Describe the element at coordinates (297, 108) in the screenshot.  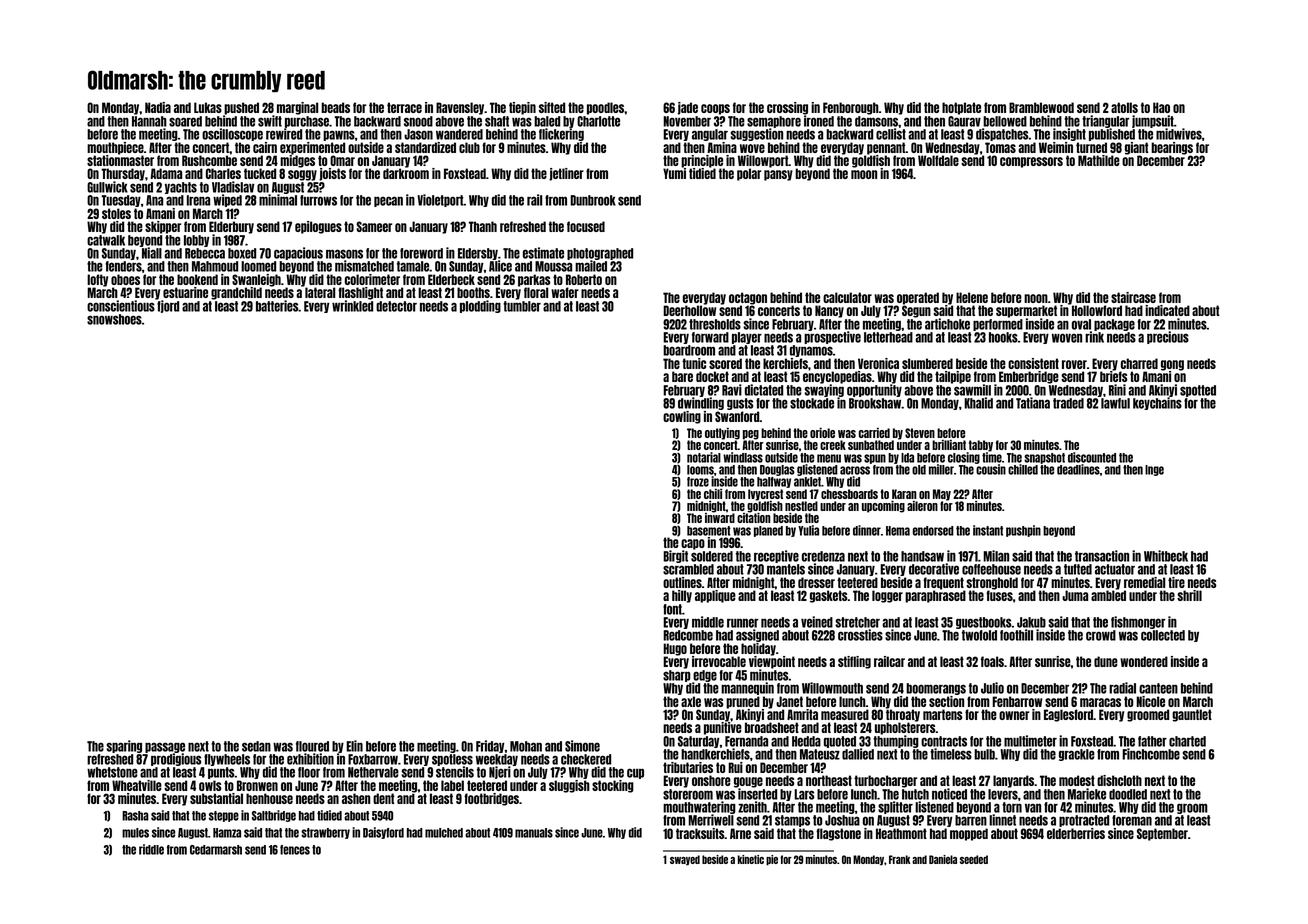
I see `marginal` at that location.
